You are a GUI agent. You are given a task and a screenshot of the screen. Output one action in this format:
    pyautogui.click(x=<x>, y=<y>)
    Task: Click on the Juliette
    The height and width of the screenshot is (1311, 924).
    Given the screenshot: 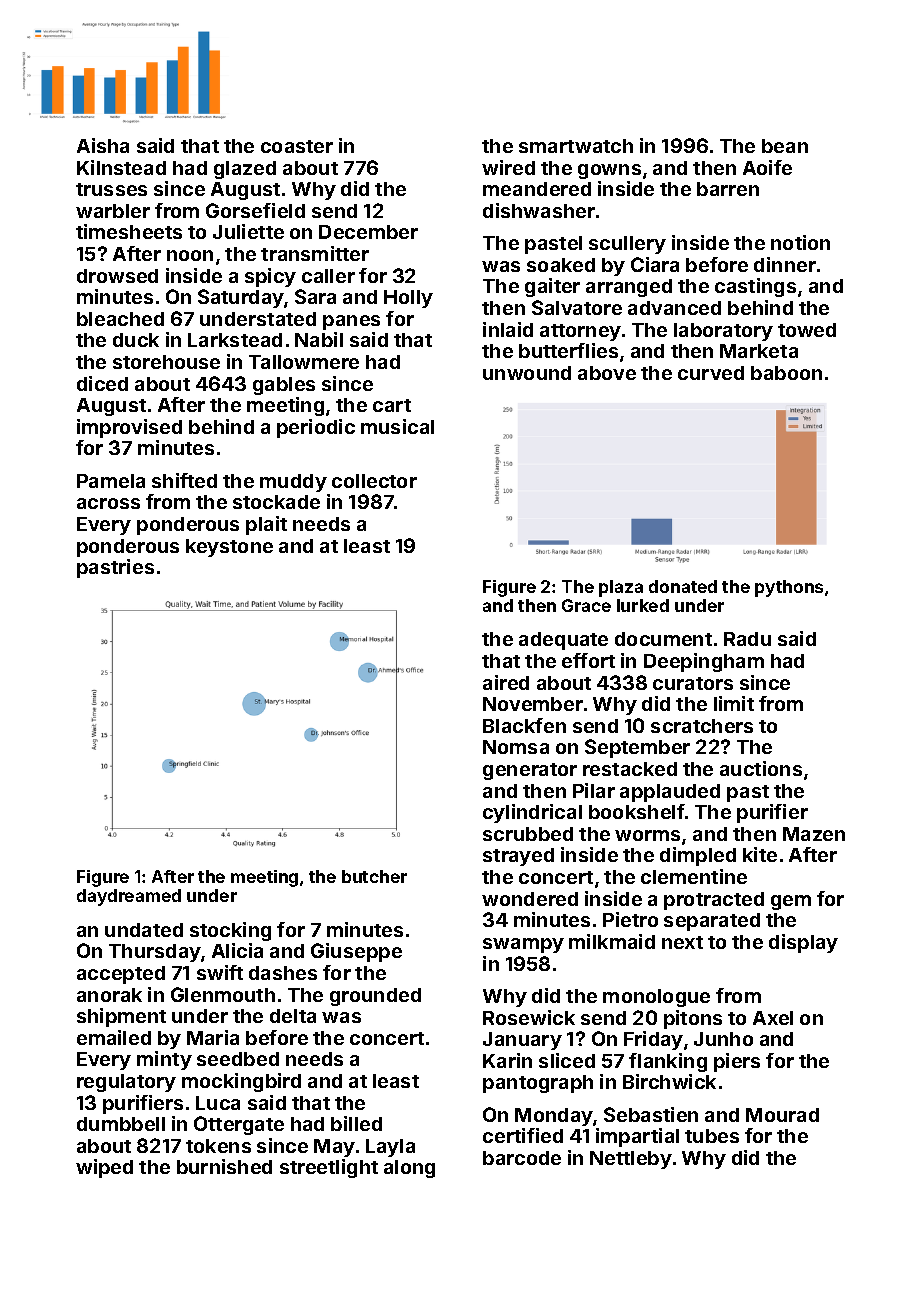 What is the action you would take?
    pyautogui.click(x=248, y=231)
